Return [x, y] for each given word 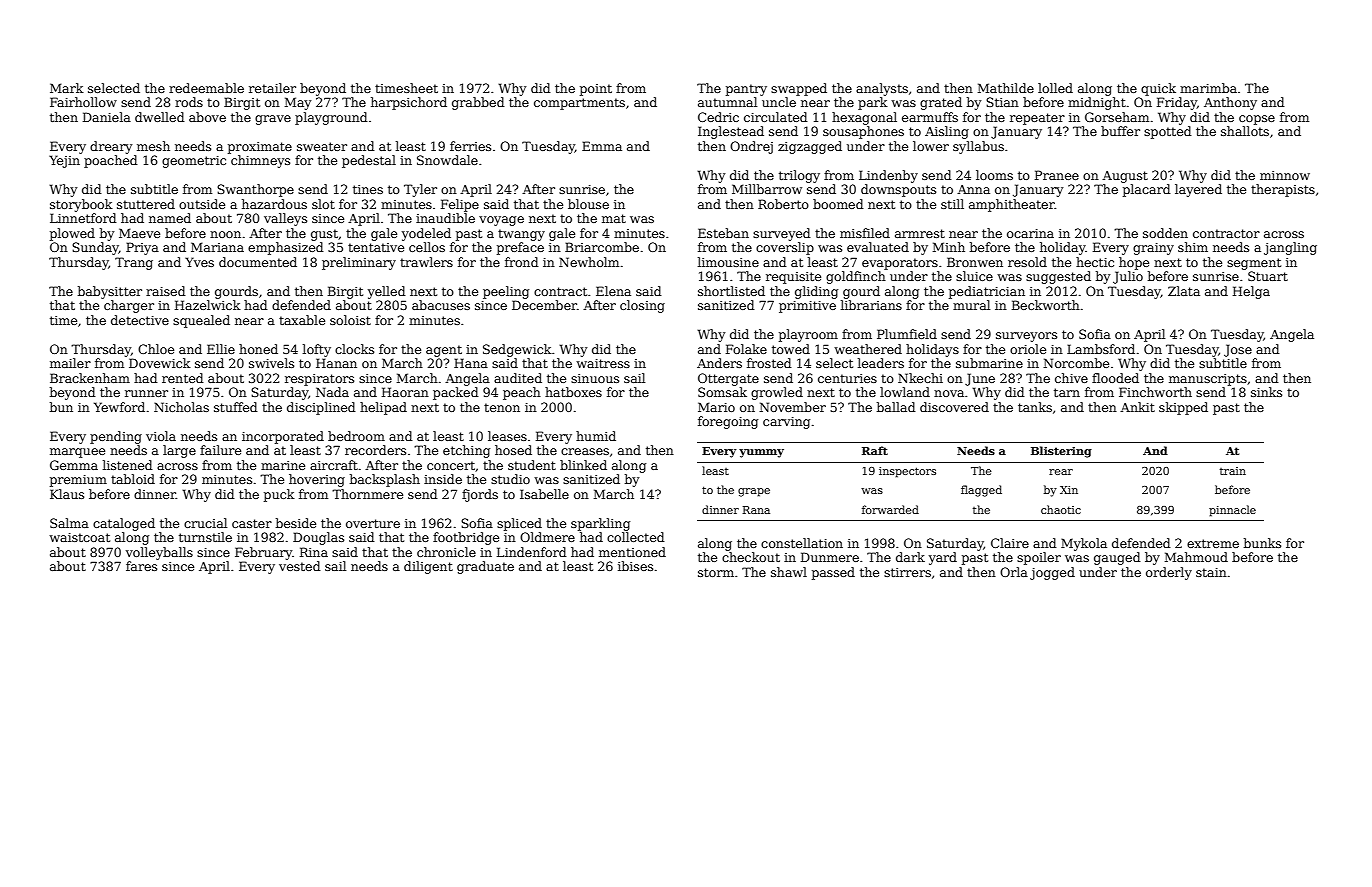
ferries [470, 146]
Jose [1238, 350]
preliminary [359, 263]
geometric [194, 162]
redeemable [206, 88]
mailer [70, 363]
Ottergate [728, 379]
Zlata [1184, 291]
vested [299, 566]
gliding [816, 292]
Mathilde [1006, 88]
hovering [317, 480]
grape [754, 492]
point [596, 90]
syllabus [978, 147]
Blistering [1061, 452]
